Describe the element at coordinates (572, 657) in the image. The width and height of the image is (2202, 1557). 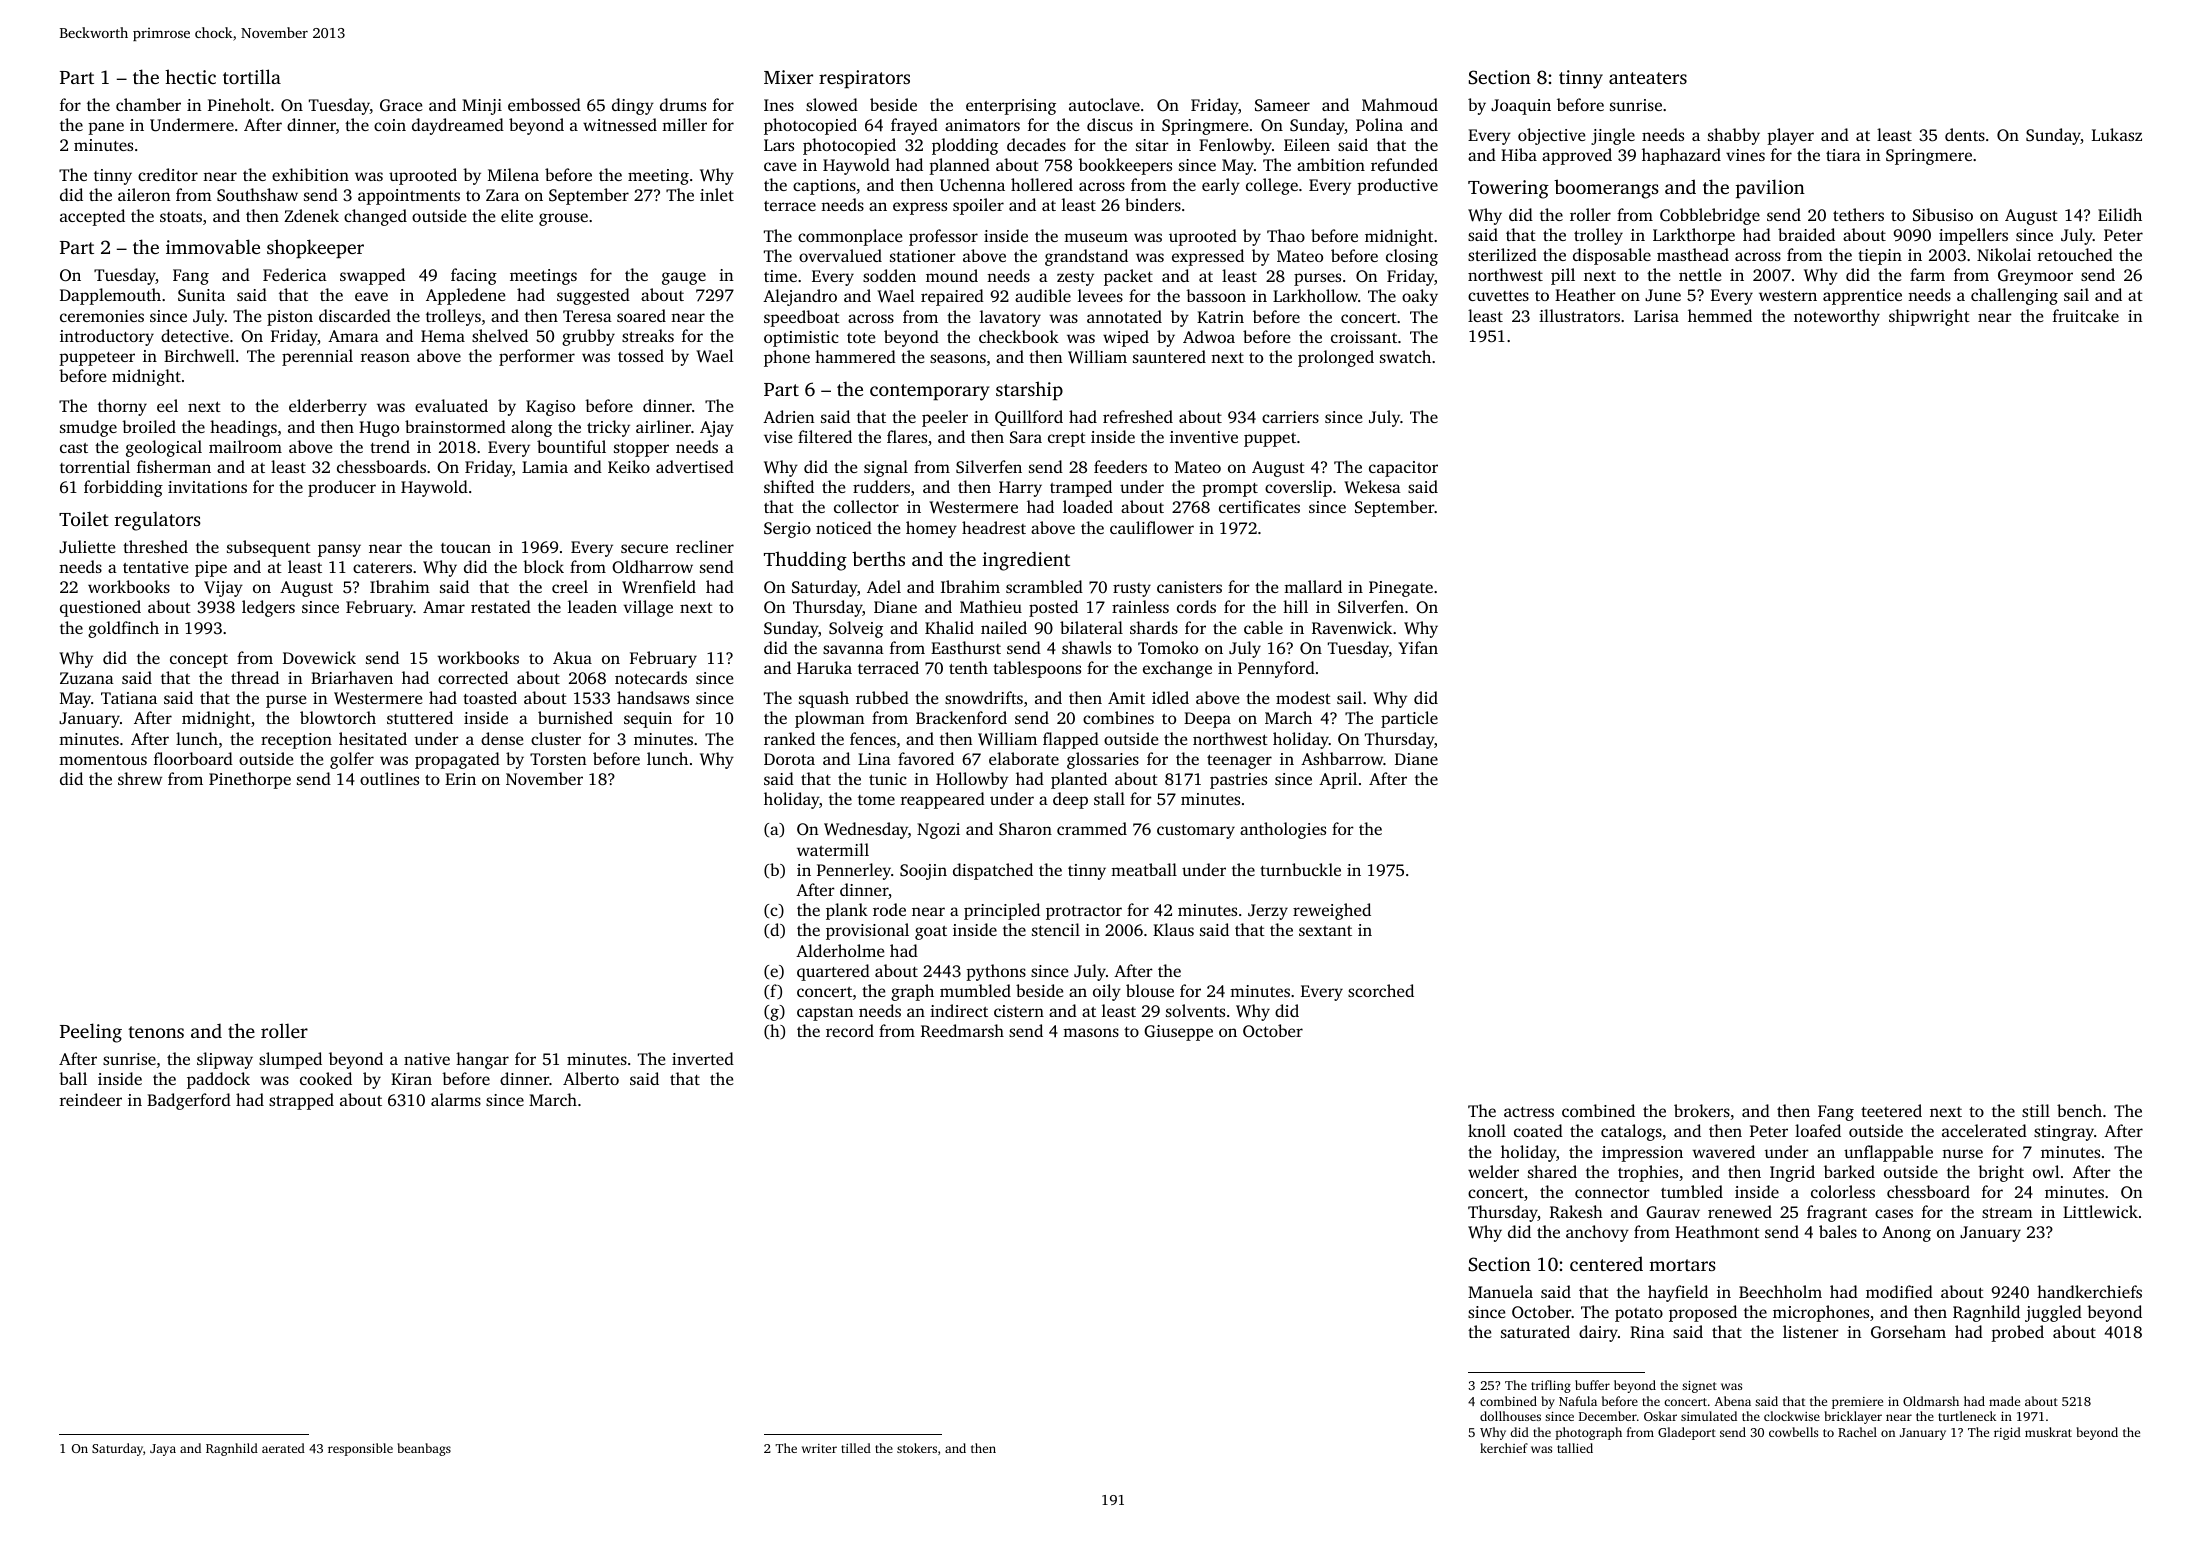
I see `Akua` at that location.
